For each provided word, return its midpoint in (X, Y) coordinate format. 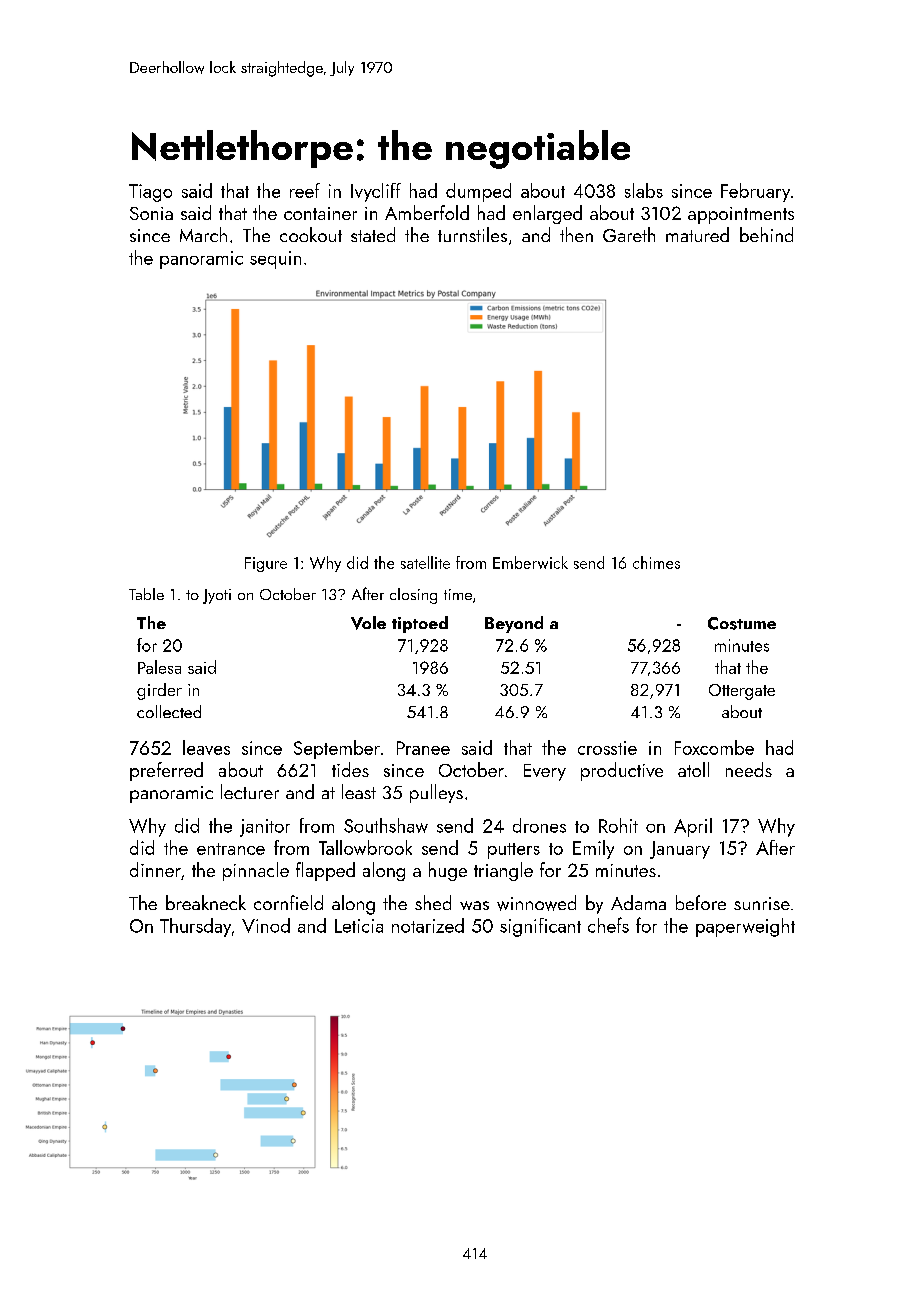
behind (766, 234)
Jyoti (217, 596)
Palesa (159, 667)
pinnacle (256, 871)
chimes (656, 562)
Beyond (514, 624)
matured (697, 234)
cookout (311, 234)
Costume (742, 623)
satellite (425, 562)
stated (373, 234)
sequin (275, 260)
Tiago (150, 193)
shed (433, 902)
